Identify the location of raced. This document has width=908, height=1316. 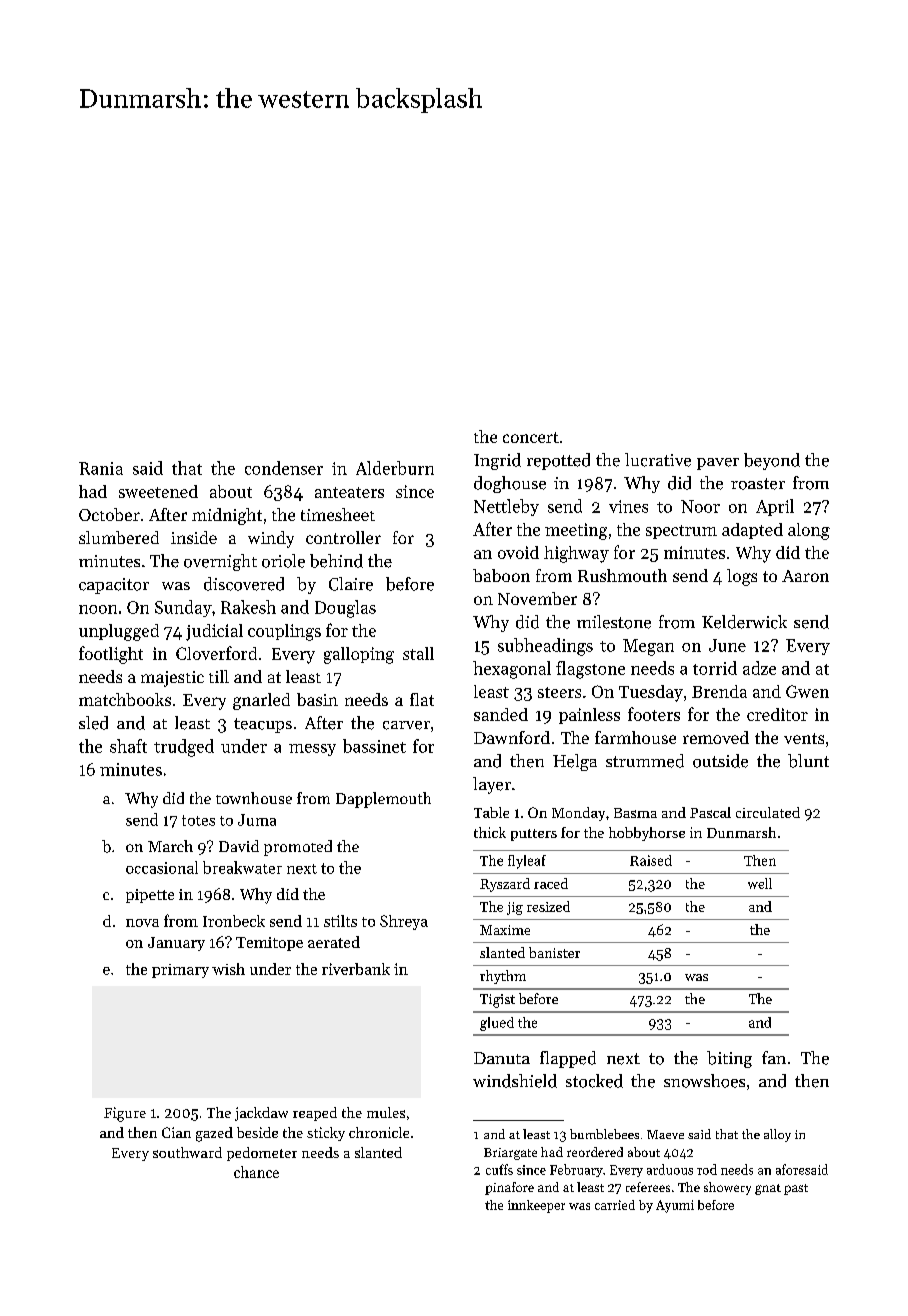
(551, 883).
